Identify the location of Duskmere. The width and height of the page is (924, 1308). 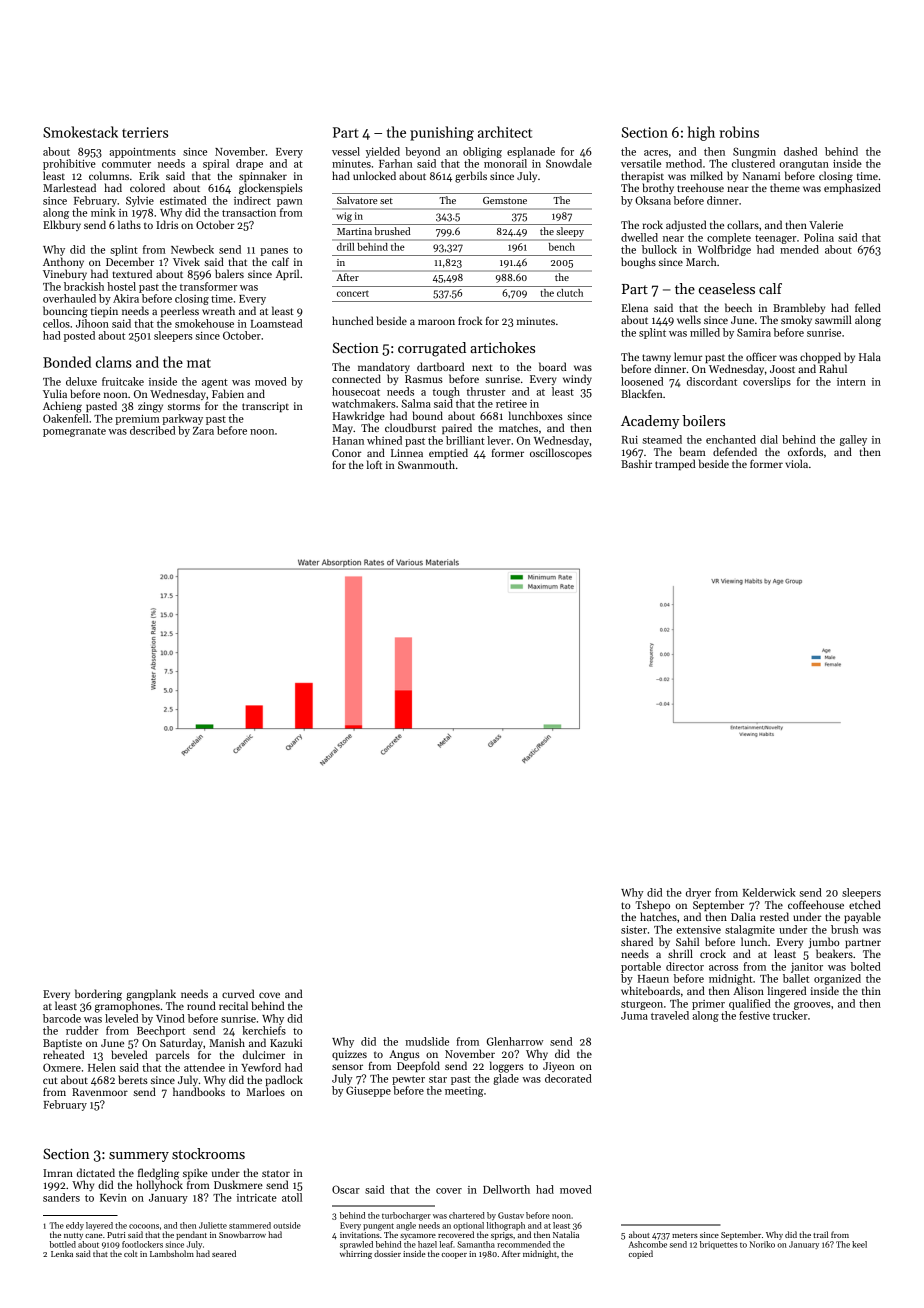
(238, 1184).
